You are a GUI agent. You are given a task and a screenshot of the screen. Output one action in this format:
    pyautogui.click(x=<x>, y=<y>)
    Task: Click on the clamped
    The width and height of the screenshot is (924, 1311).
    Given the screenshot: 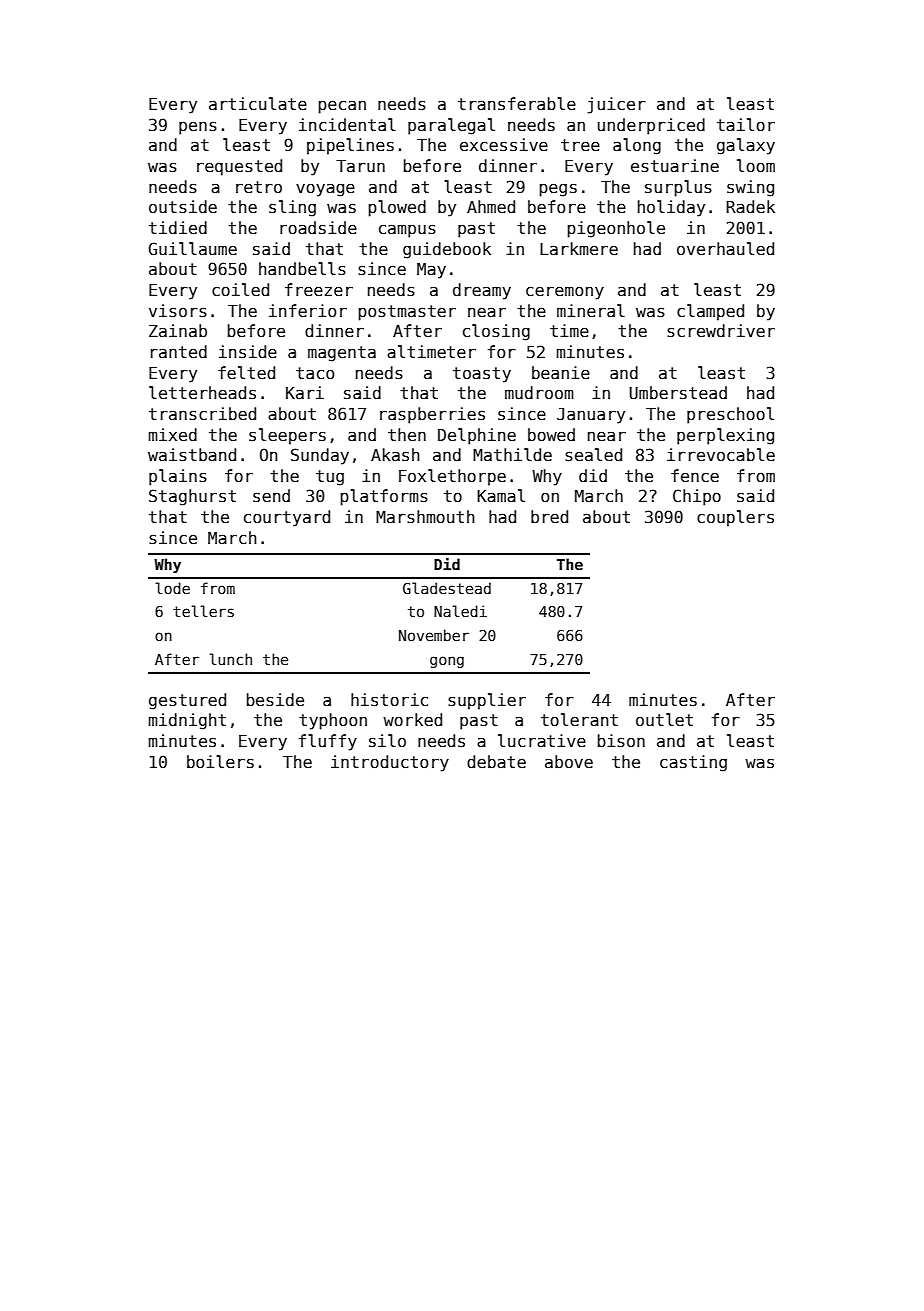 What is the action you would take?
    pyautogui.click(x=710, y=312)
